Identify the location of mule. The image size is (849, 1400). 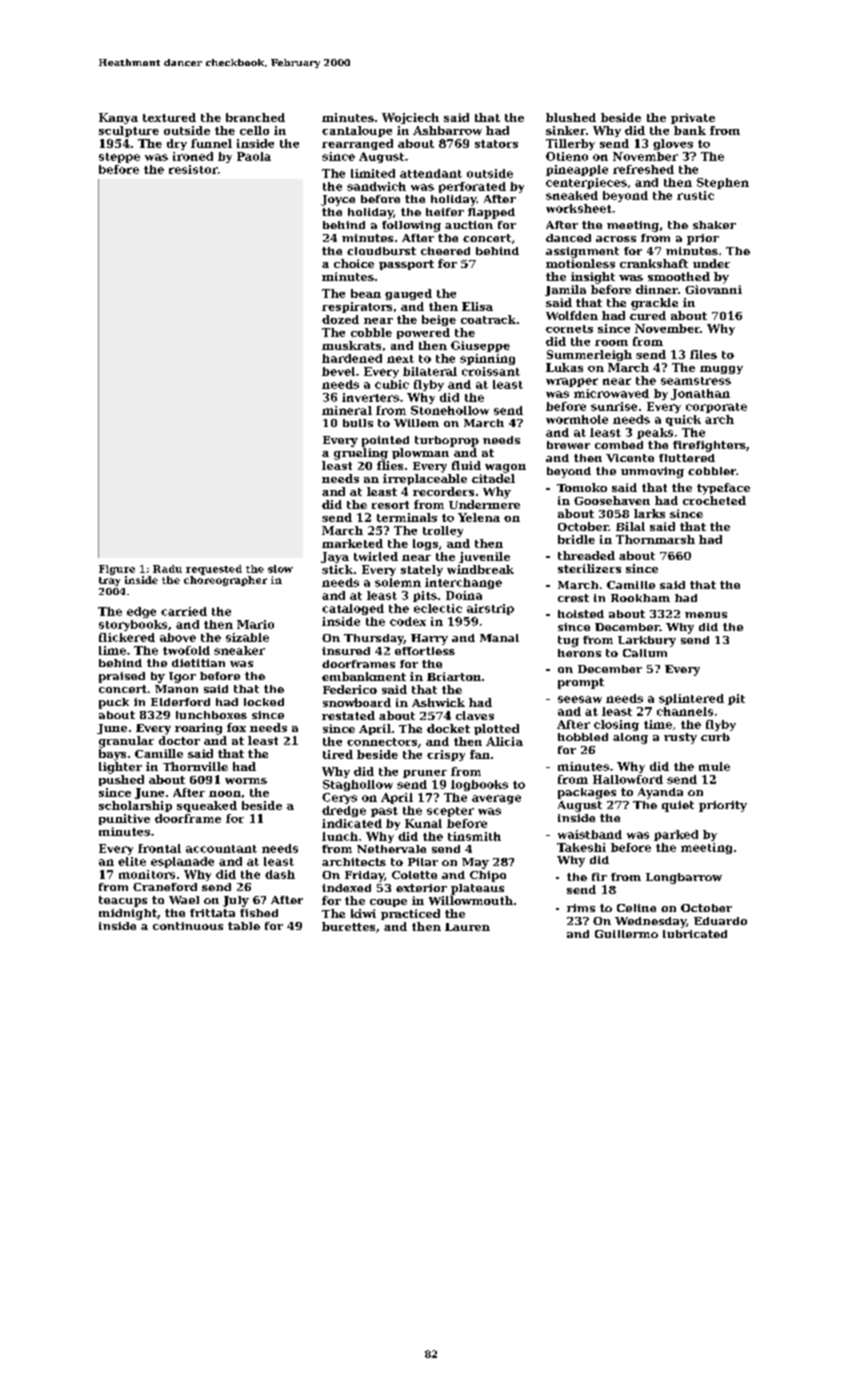
(714, 766).
